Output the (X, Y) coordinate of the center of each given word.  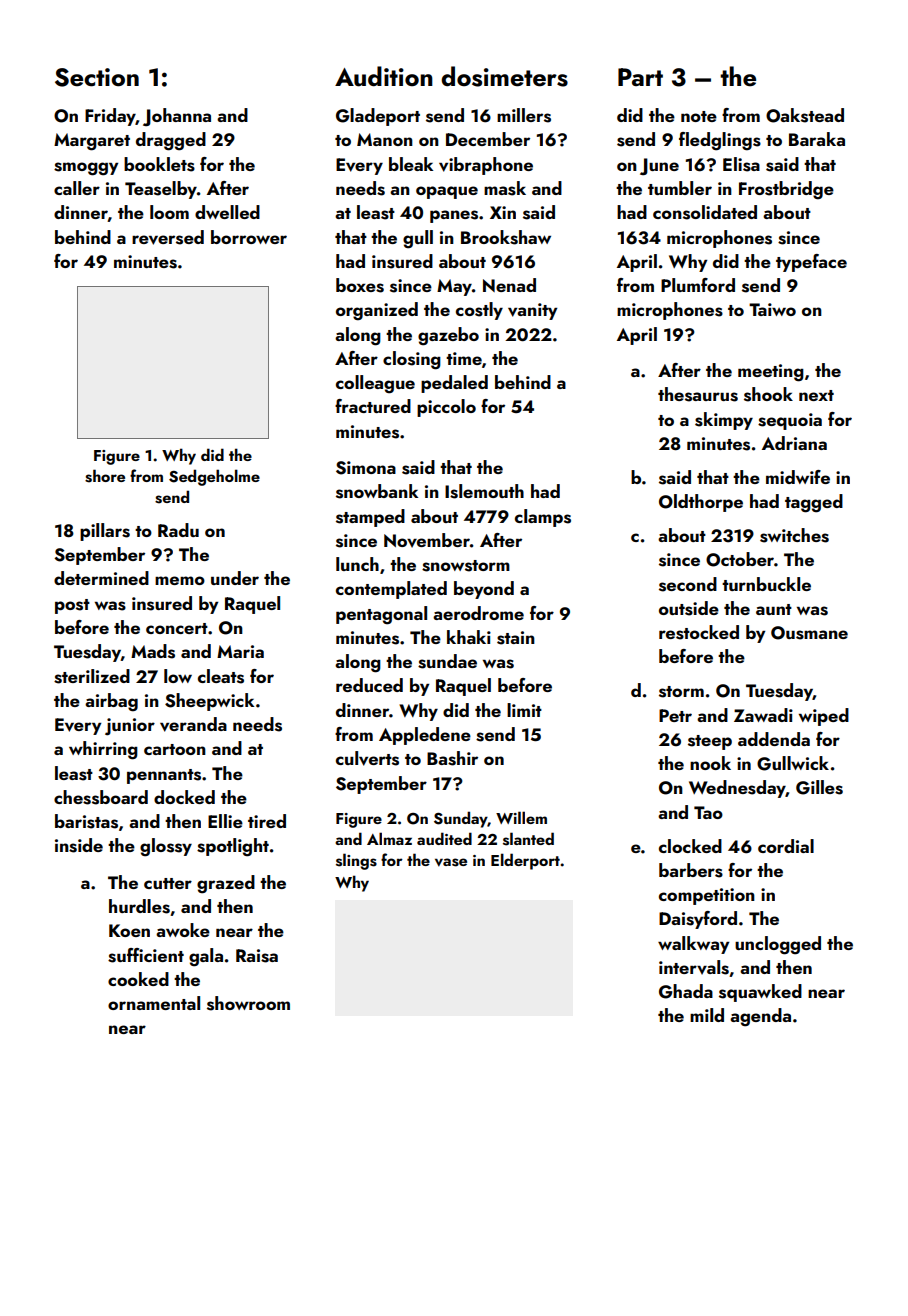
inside (79, 845)
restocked (699, 632)
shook (768, 394)
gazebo (448, 336)
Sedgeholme (214, 477)
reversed (168, 237)
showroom (248, 1003)
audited (444, 838)
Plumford (698, 285)
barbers (691, 870)
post (72, 606)
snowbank (377, 491)
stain (516, 638)
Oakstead (805, 115)
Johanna (177, 117)
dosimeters (504, 76)
